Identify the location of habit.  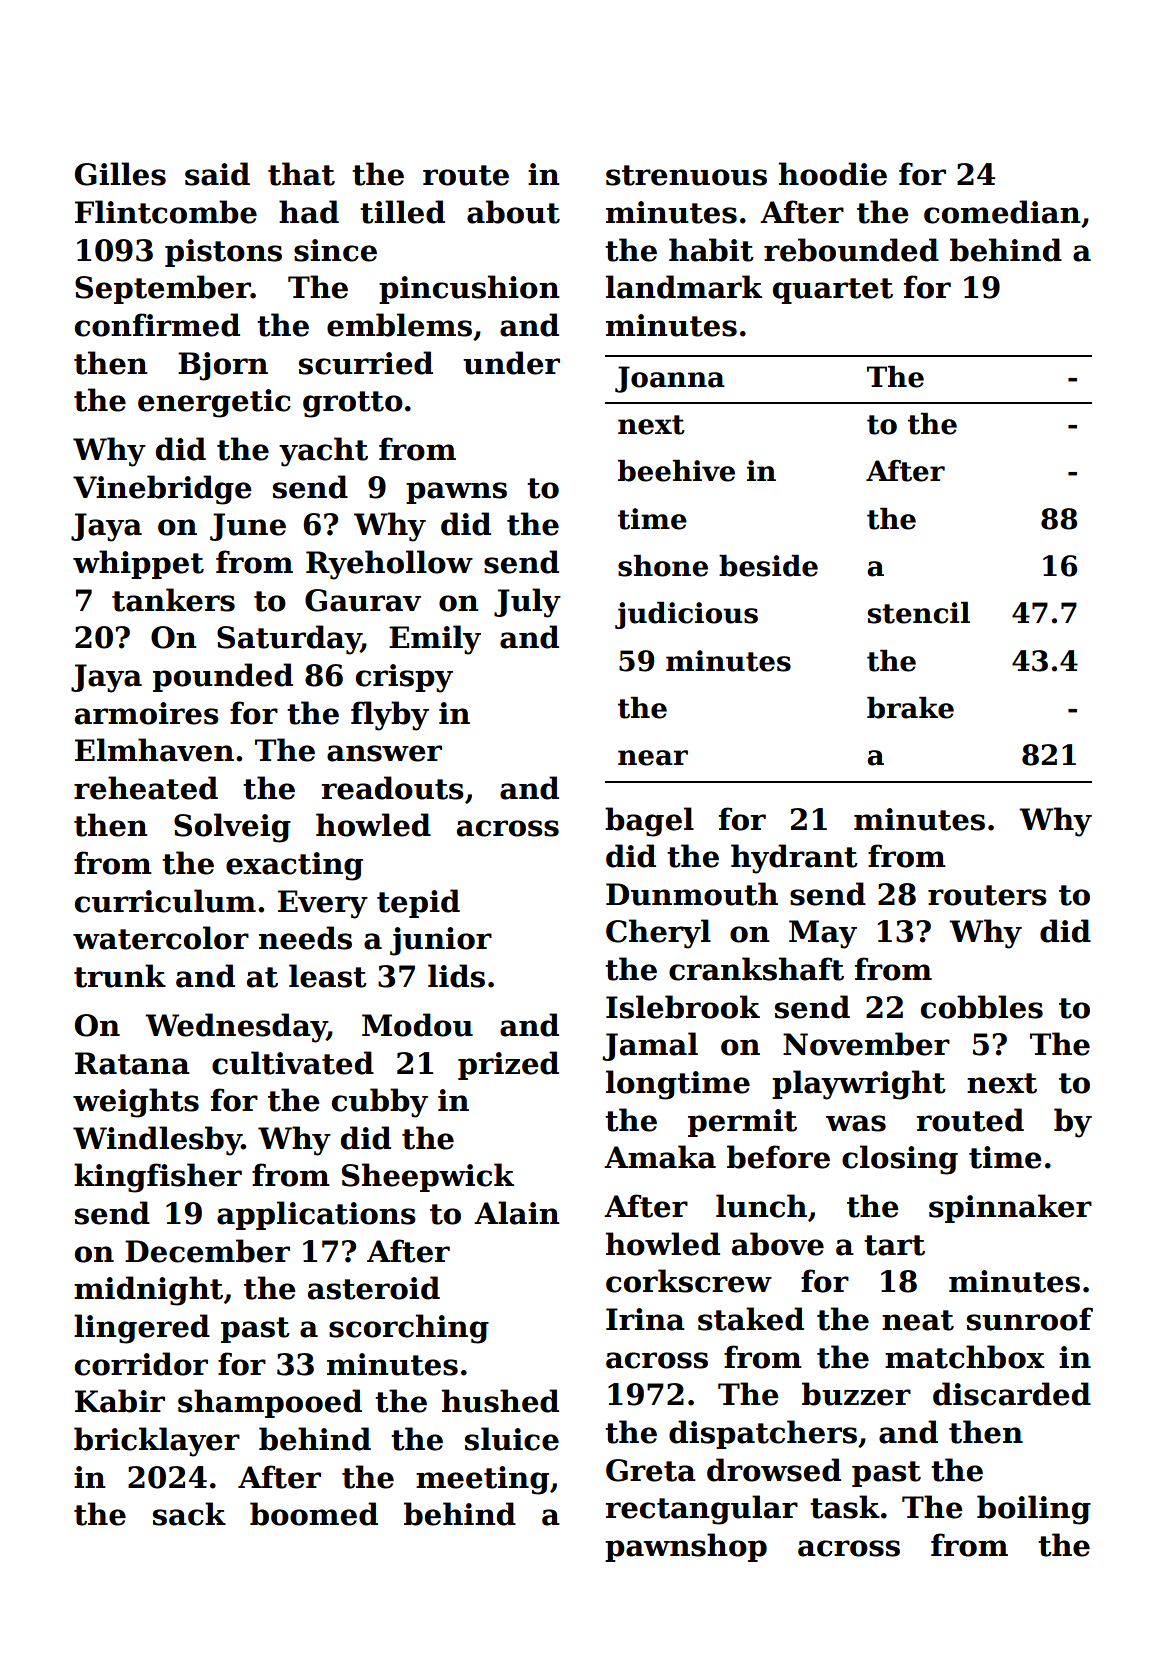
(711, 250).
